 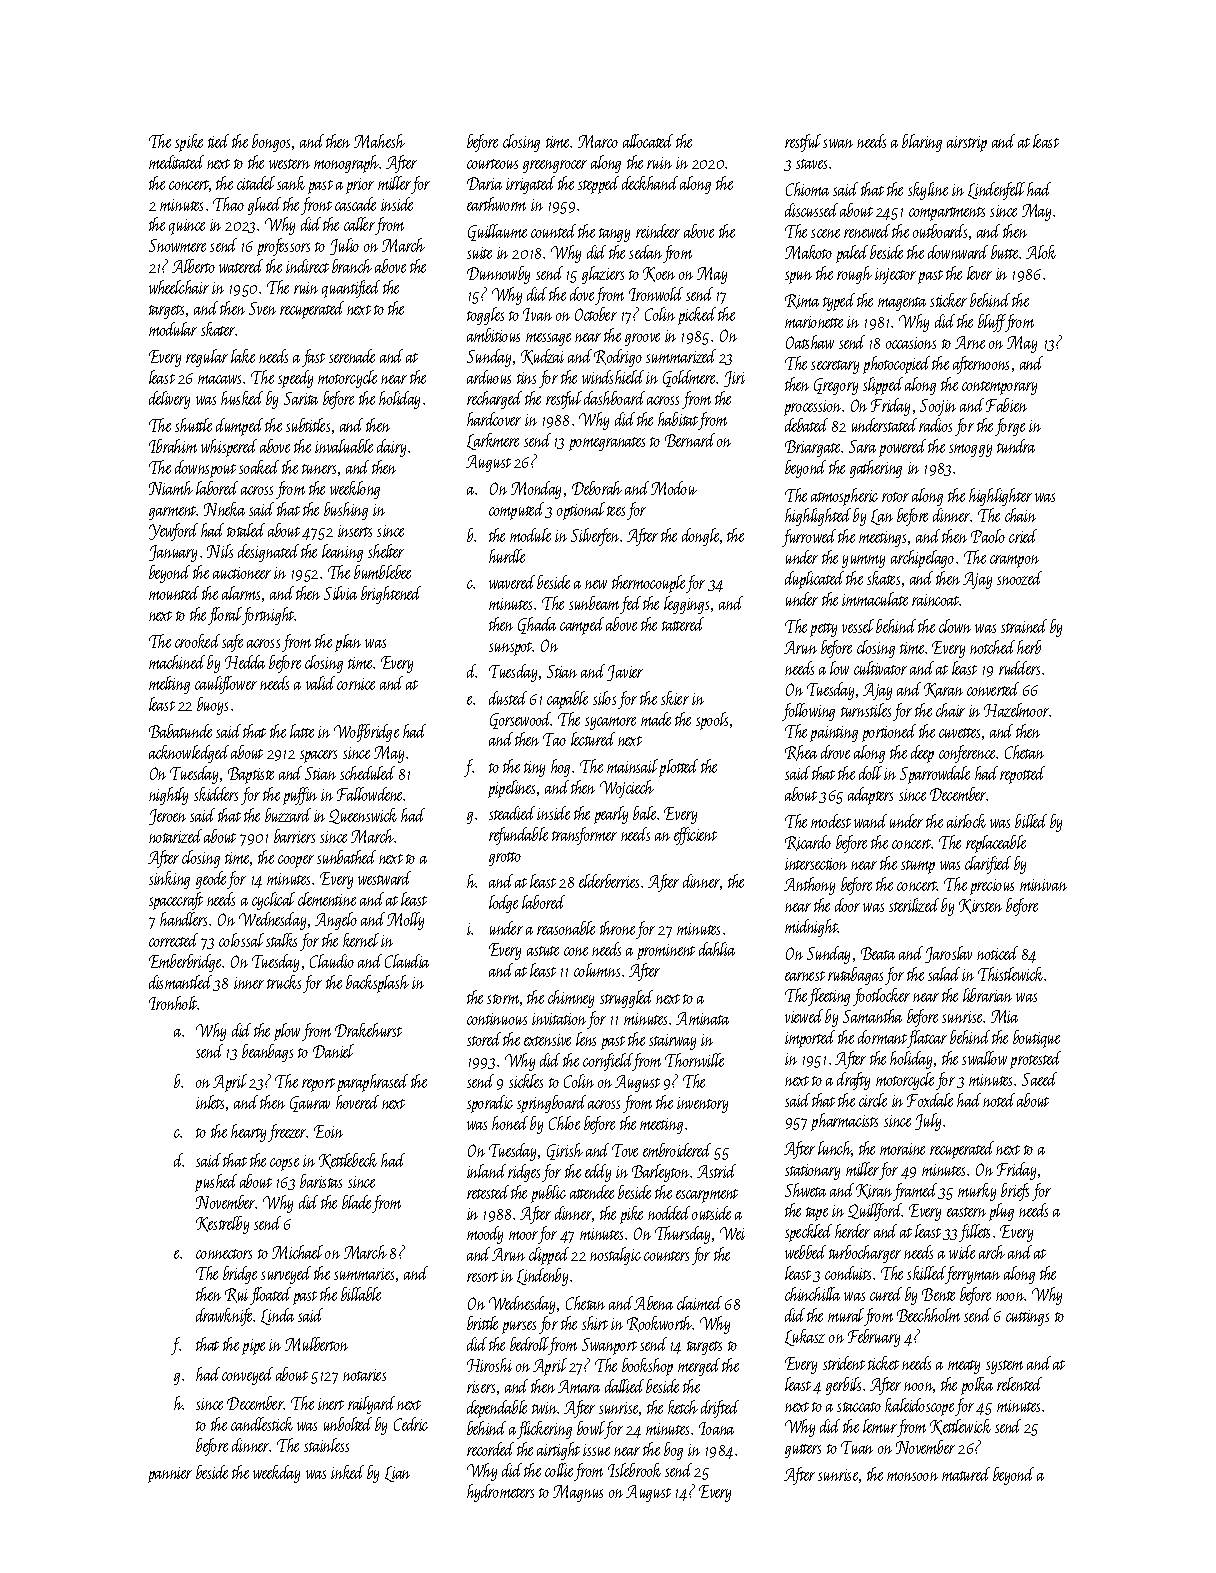 What do you see at coordinates (980, 906) in the screenshot?
I see `Kirsten` at bounding box center [980, 906].
